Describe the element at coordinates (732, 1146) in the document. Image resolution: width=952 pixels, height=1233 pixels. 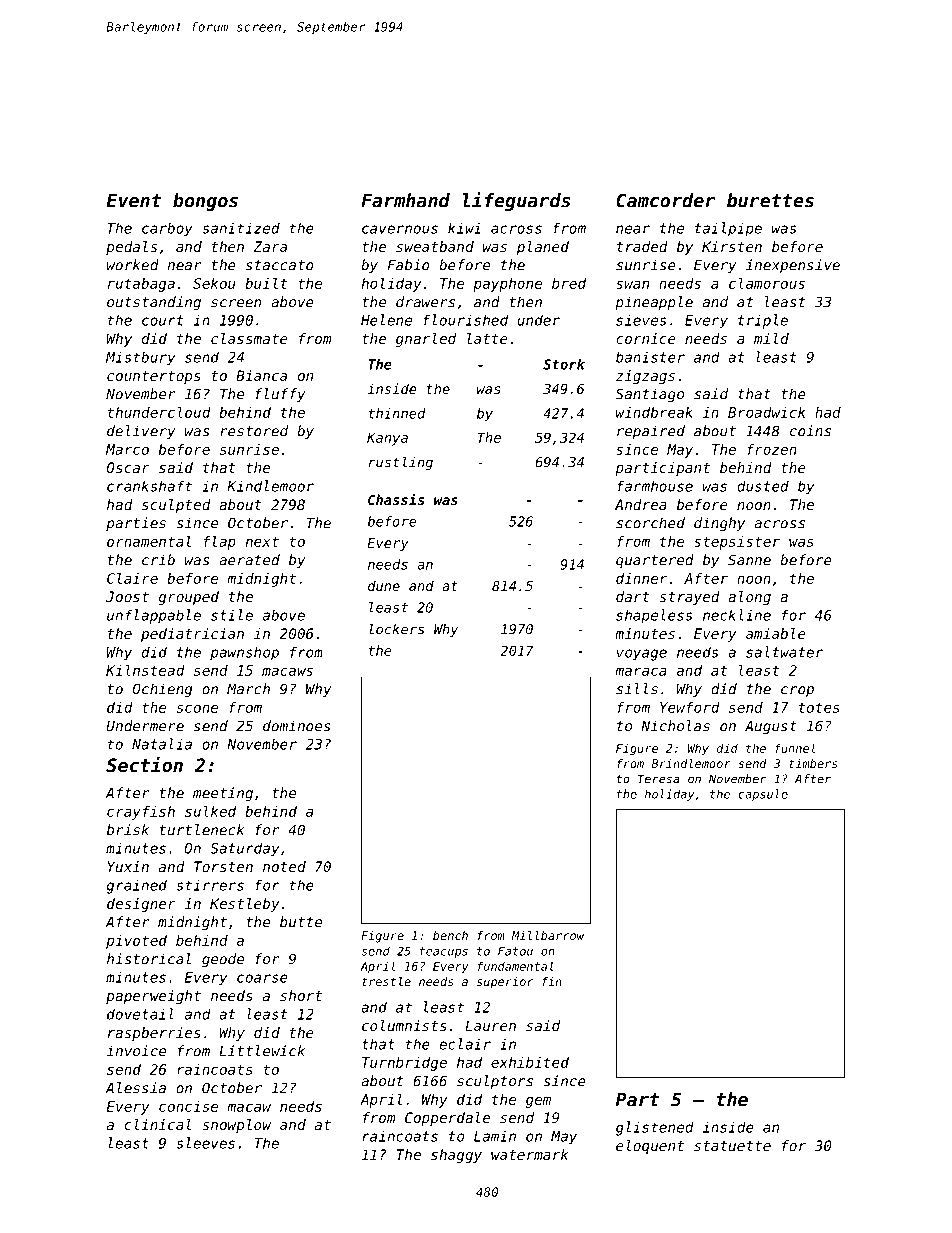
I see `statuette` at that location.
